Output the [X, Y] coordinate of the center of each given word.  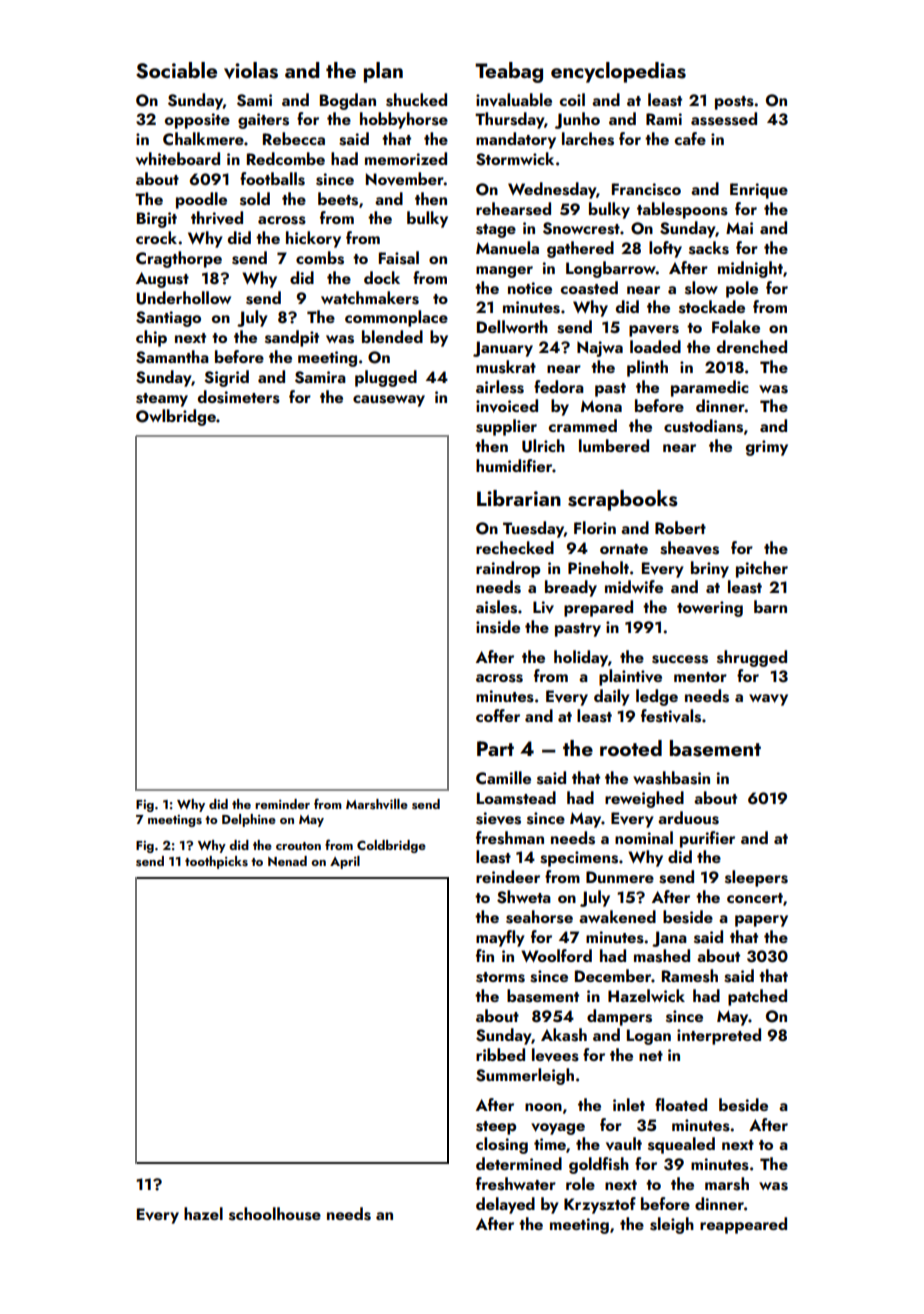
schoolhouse [275, 1214]
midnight [750, 269]
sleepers [756, 878]
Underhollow [183, 298]
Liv [543, 607]
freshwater [516, 1184]
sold [255, 199]
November [405, 179]
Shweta [524, 897]
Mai [739, 228]
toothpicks [216, 862]
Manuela [507, 247]
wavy [768, 700]
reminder [282, 804]
